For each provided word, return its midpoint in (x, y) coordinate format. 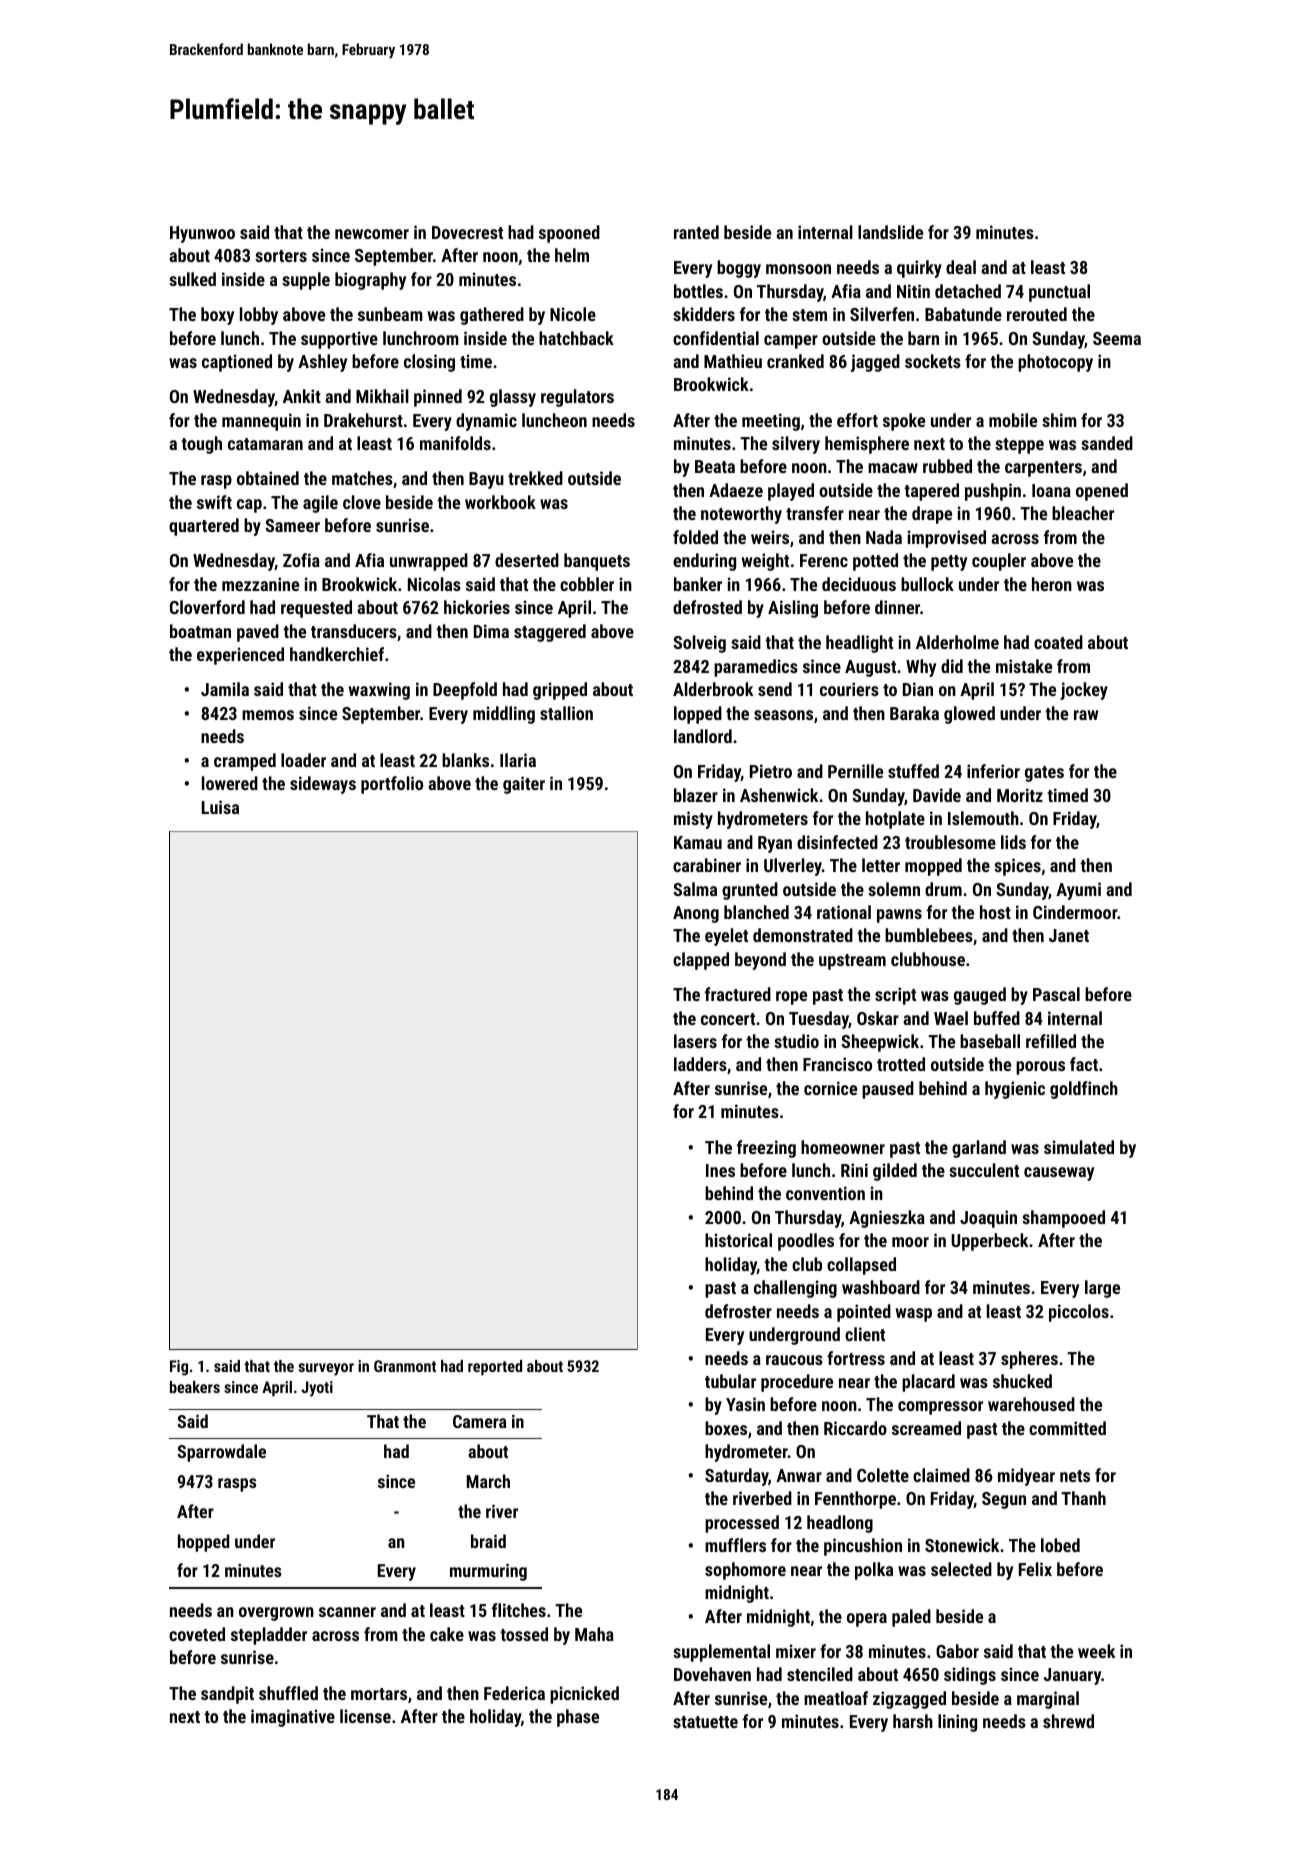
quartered (204, 527)
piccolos (1079, 1313)
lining (957, 1723)
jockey (1084, 691)
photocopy (1055, 363)
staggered (550, 633)
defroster (738, 1311)
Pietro (771, 771)
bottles (698, 291)
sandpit (227, 1695)
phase (578, 1718)
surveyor (326, 1369)
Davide (937, 795)
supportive (339, 340)
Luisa (220, 807)
